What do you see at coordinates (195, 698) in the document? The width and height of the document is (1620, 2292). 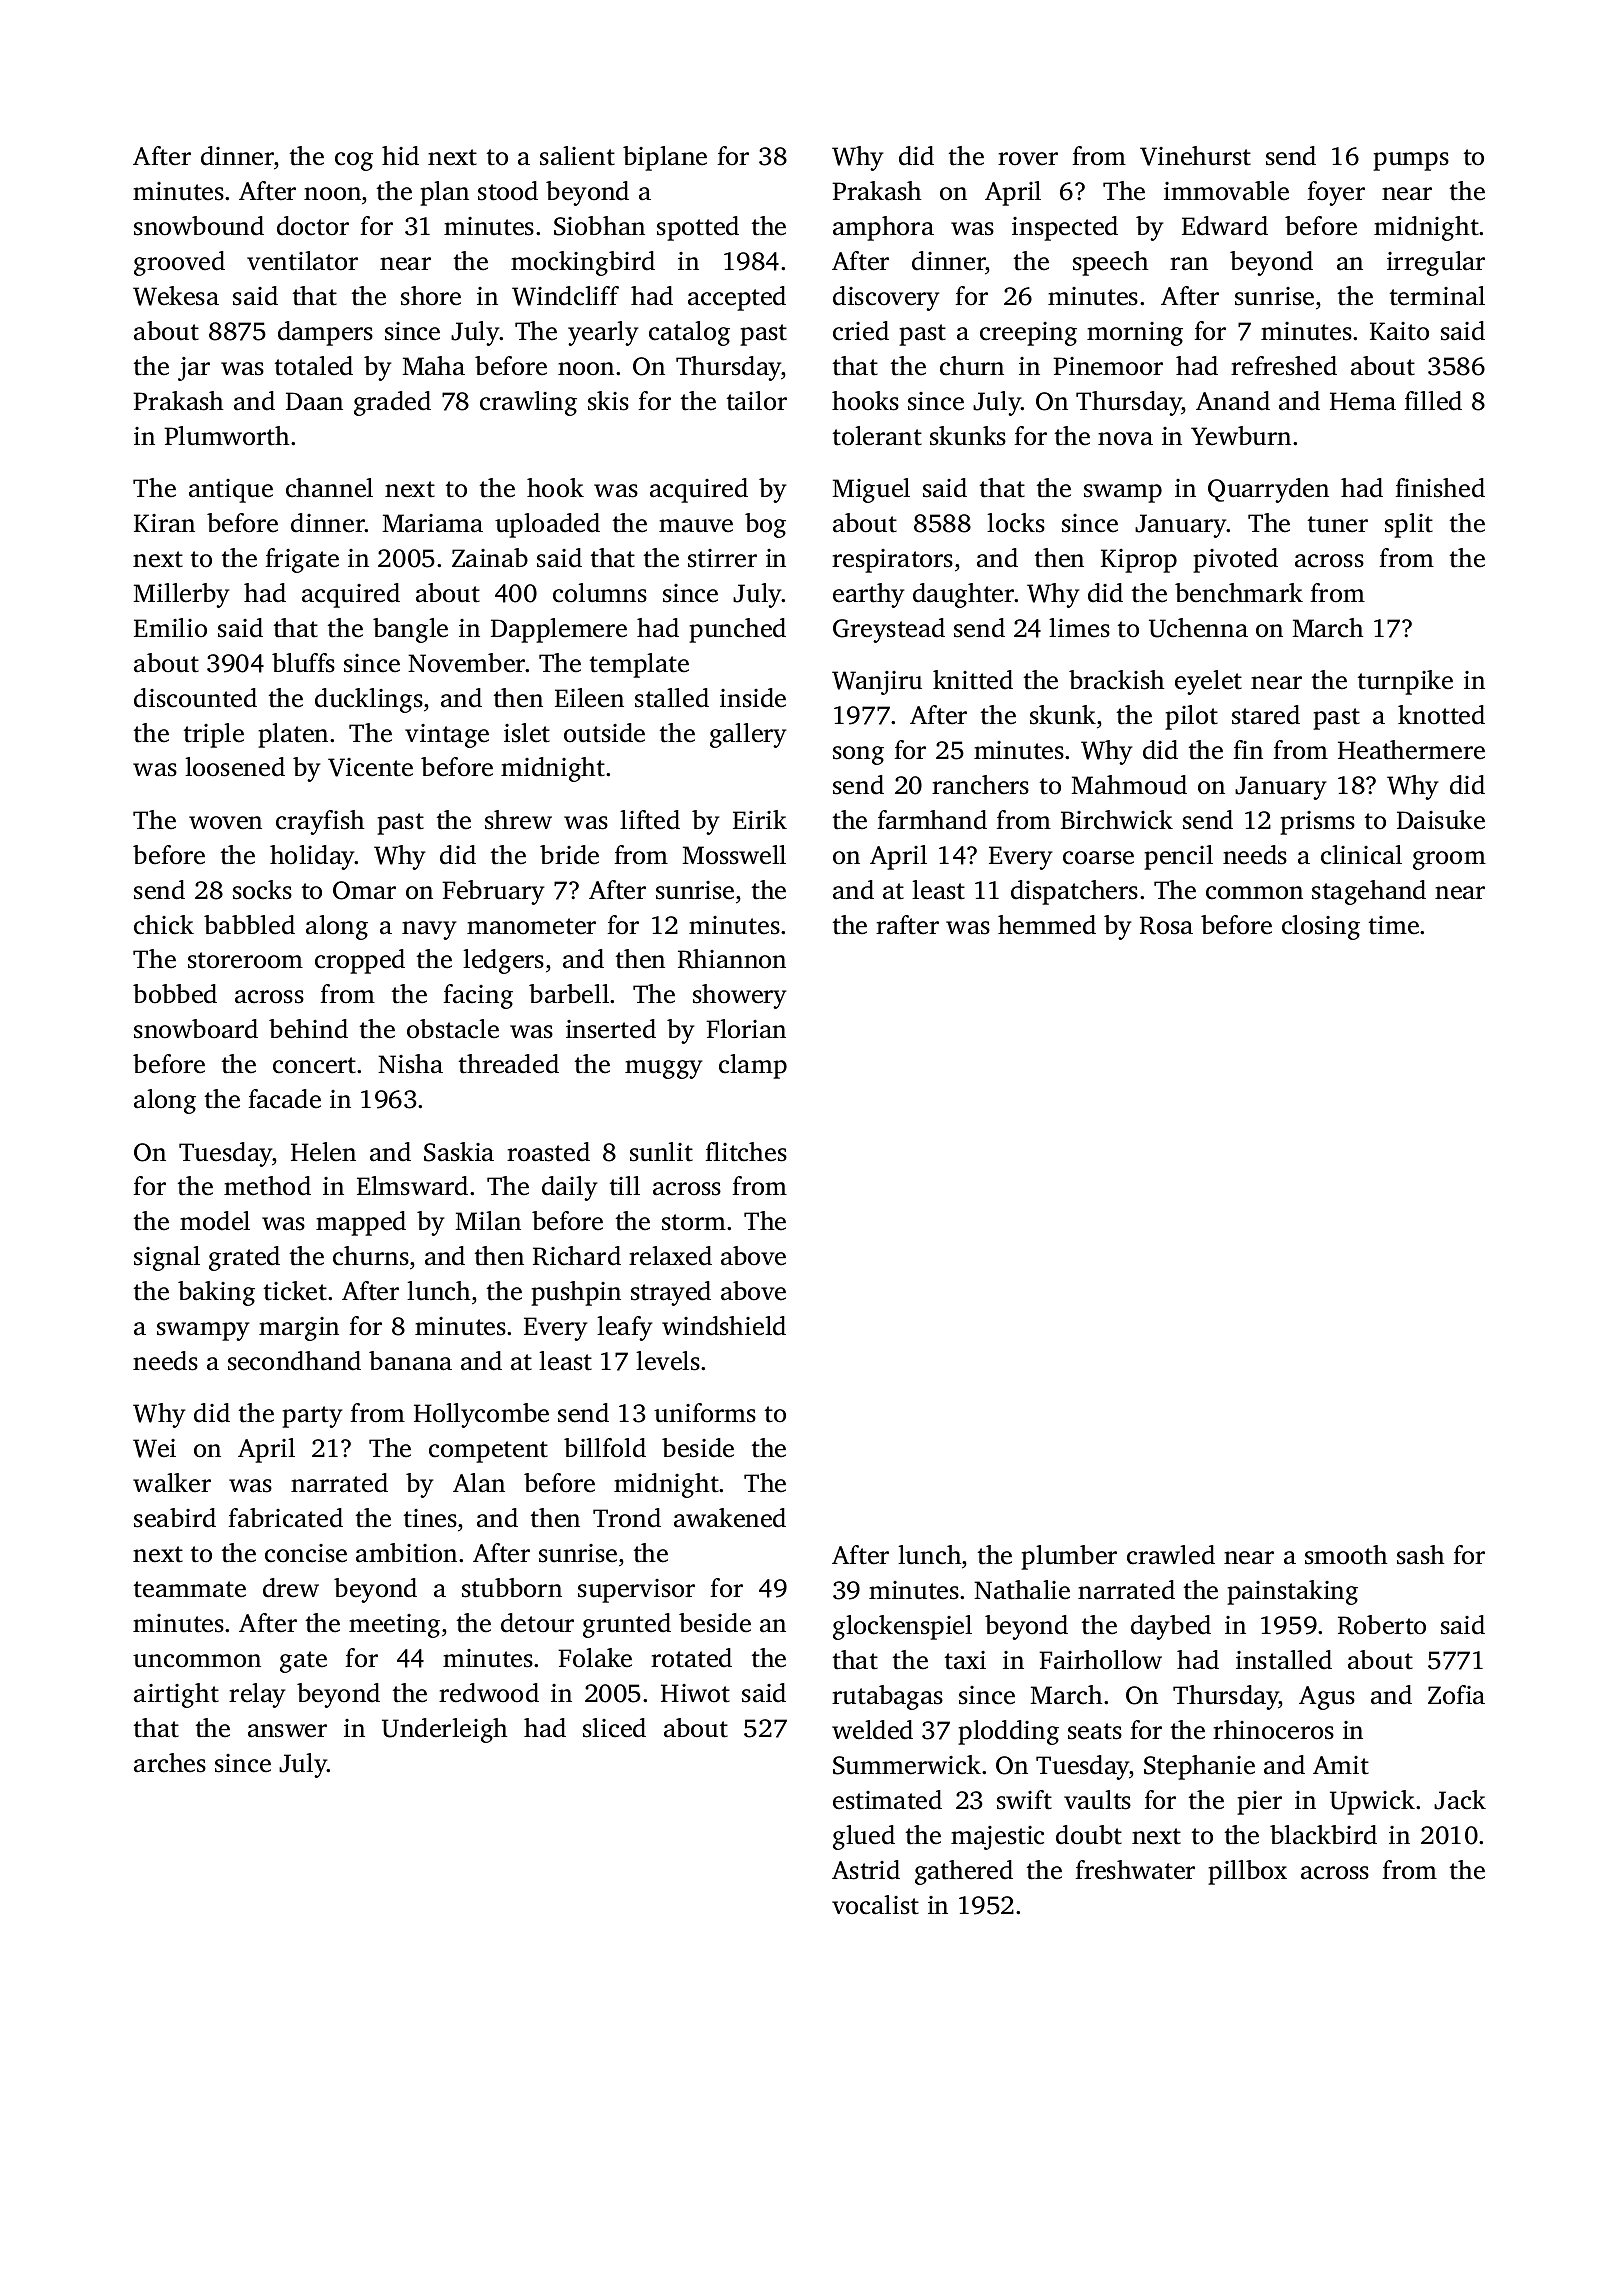 I see `discounted` at bounding box center [195, 698].
